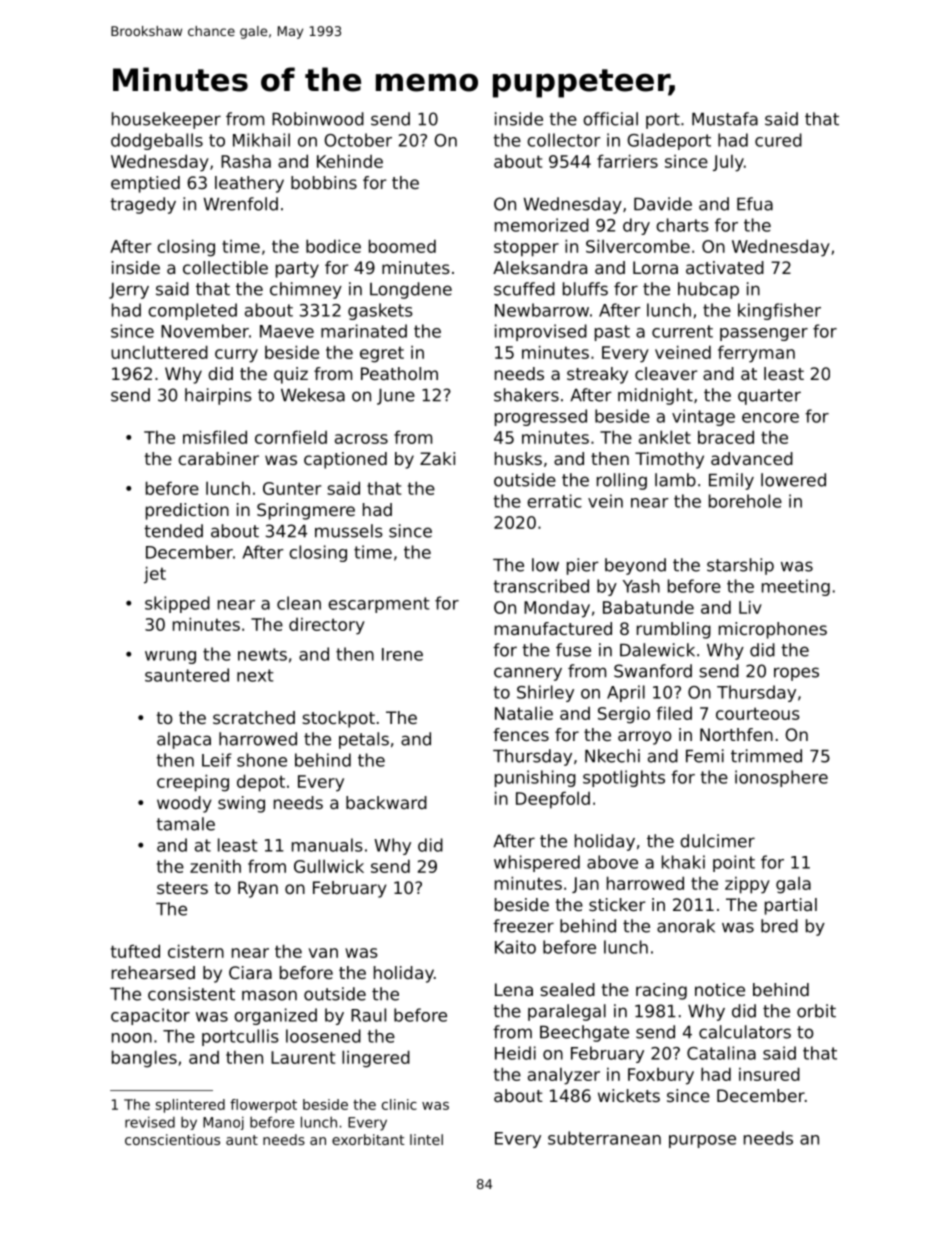  What do you see at coordinates (349, 531) in the screenshot?
I see `mussels` at bounding box center [349, 531].
